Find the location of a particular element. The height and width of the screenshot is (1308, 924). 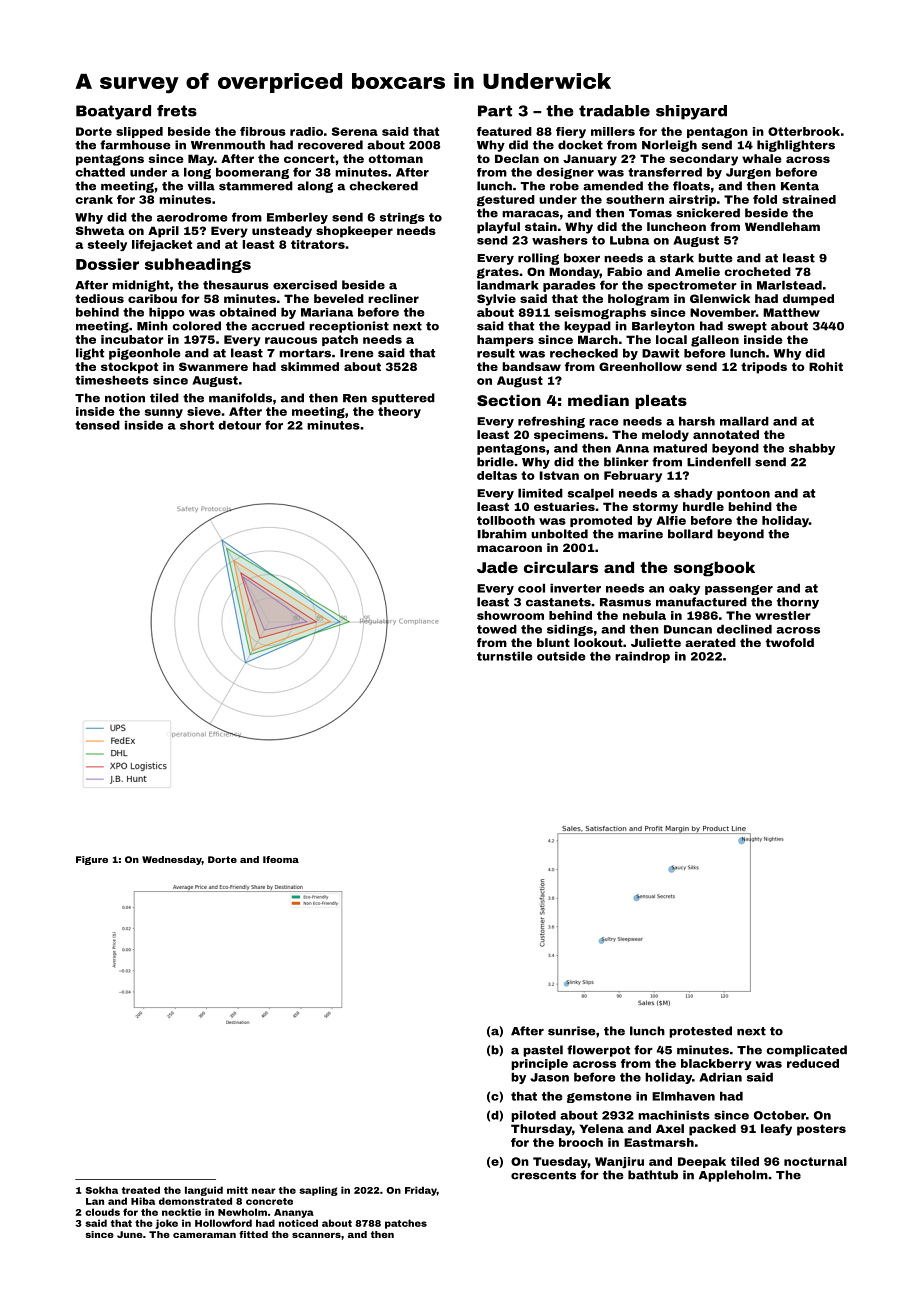

Figure is located at coordinates (92, 860).
